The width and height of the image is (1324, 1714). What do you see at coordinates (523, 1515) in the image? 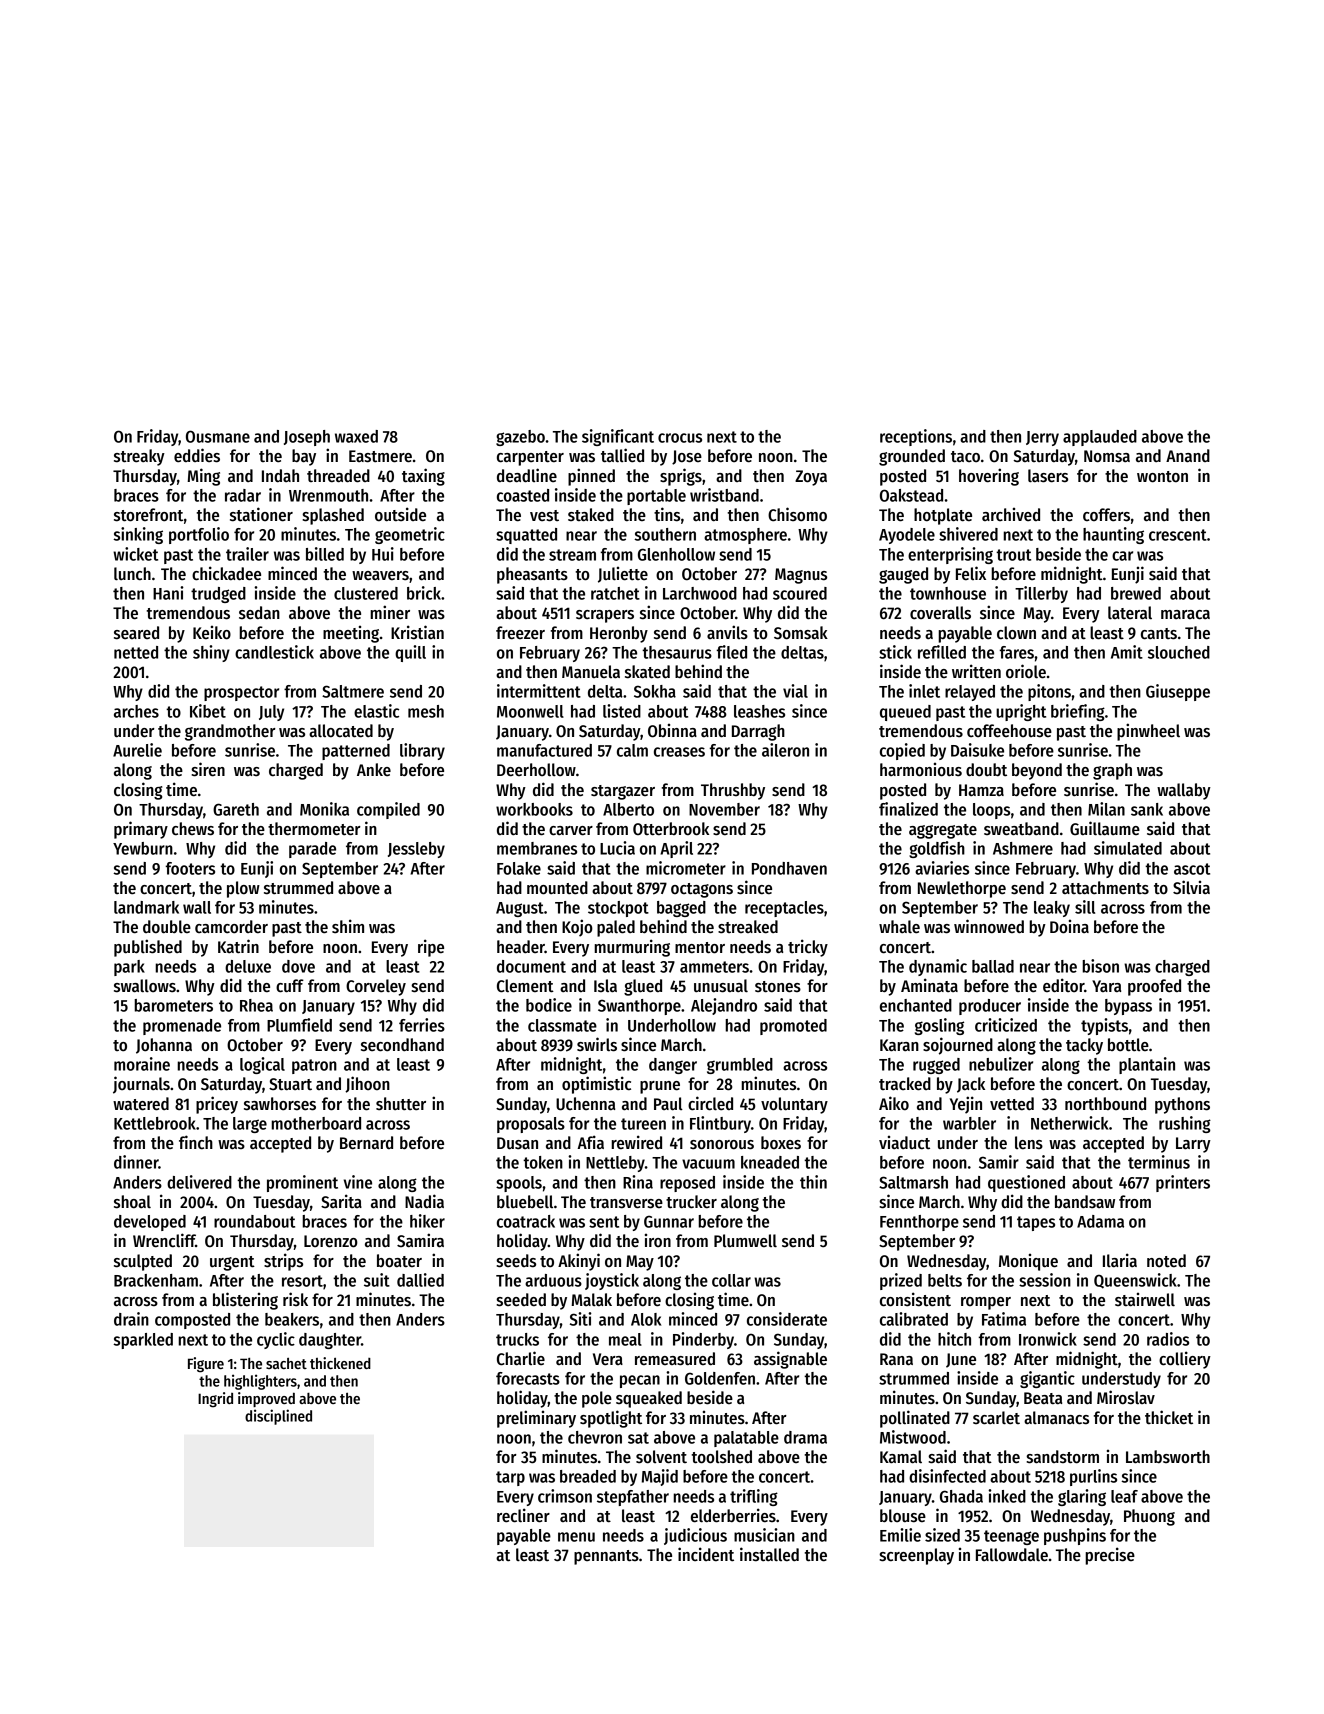
I see `recliner` at bounding box center [523, 1515].
